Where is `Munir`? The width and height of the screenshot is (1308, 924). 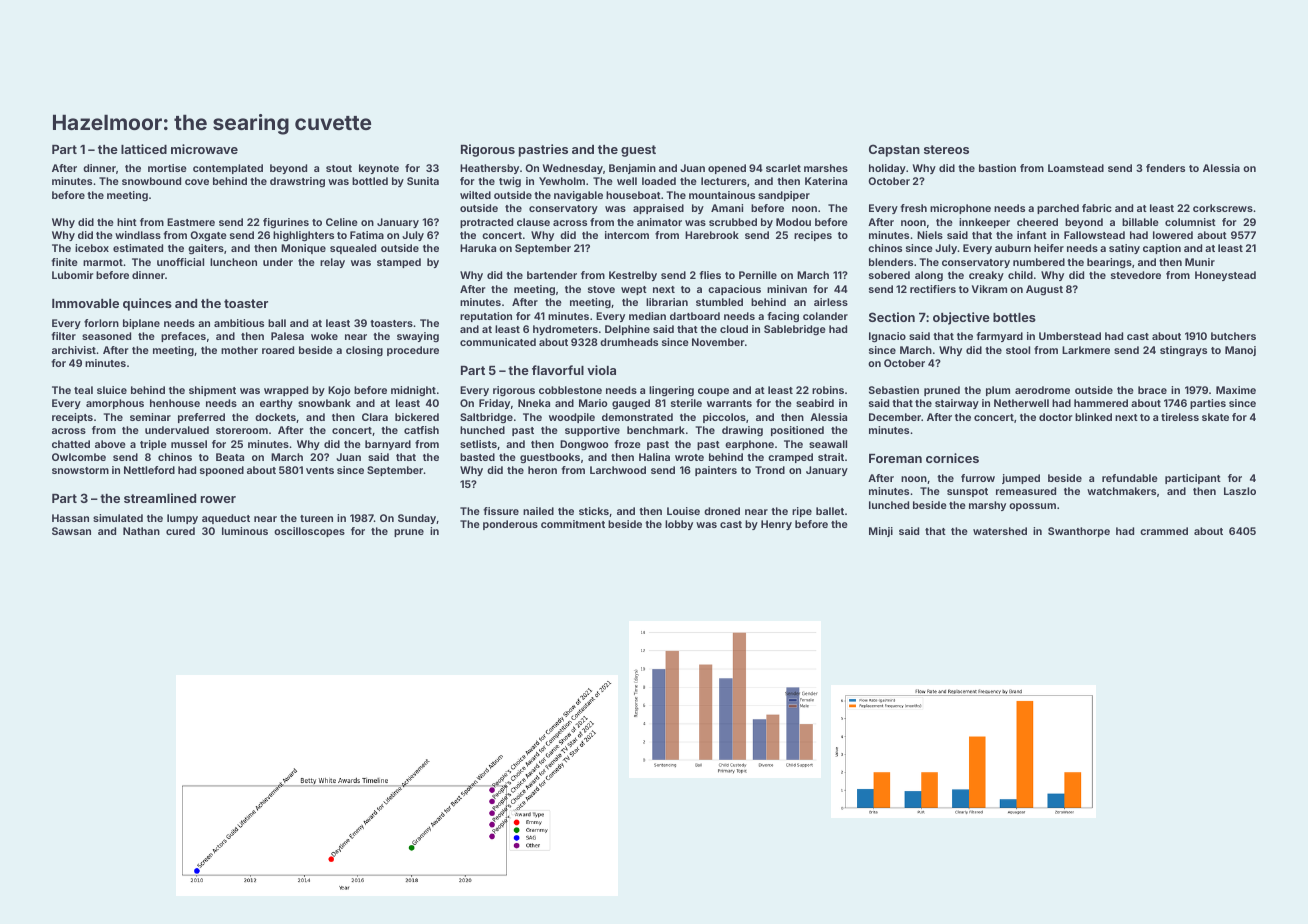 Munir is located at coordinates (1200, 262).
